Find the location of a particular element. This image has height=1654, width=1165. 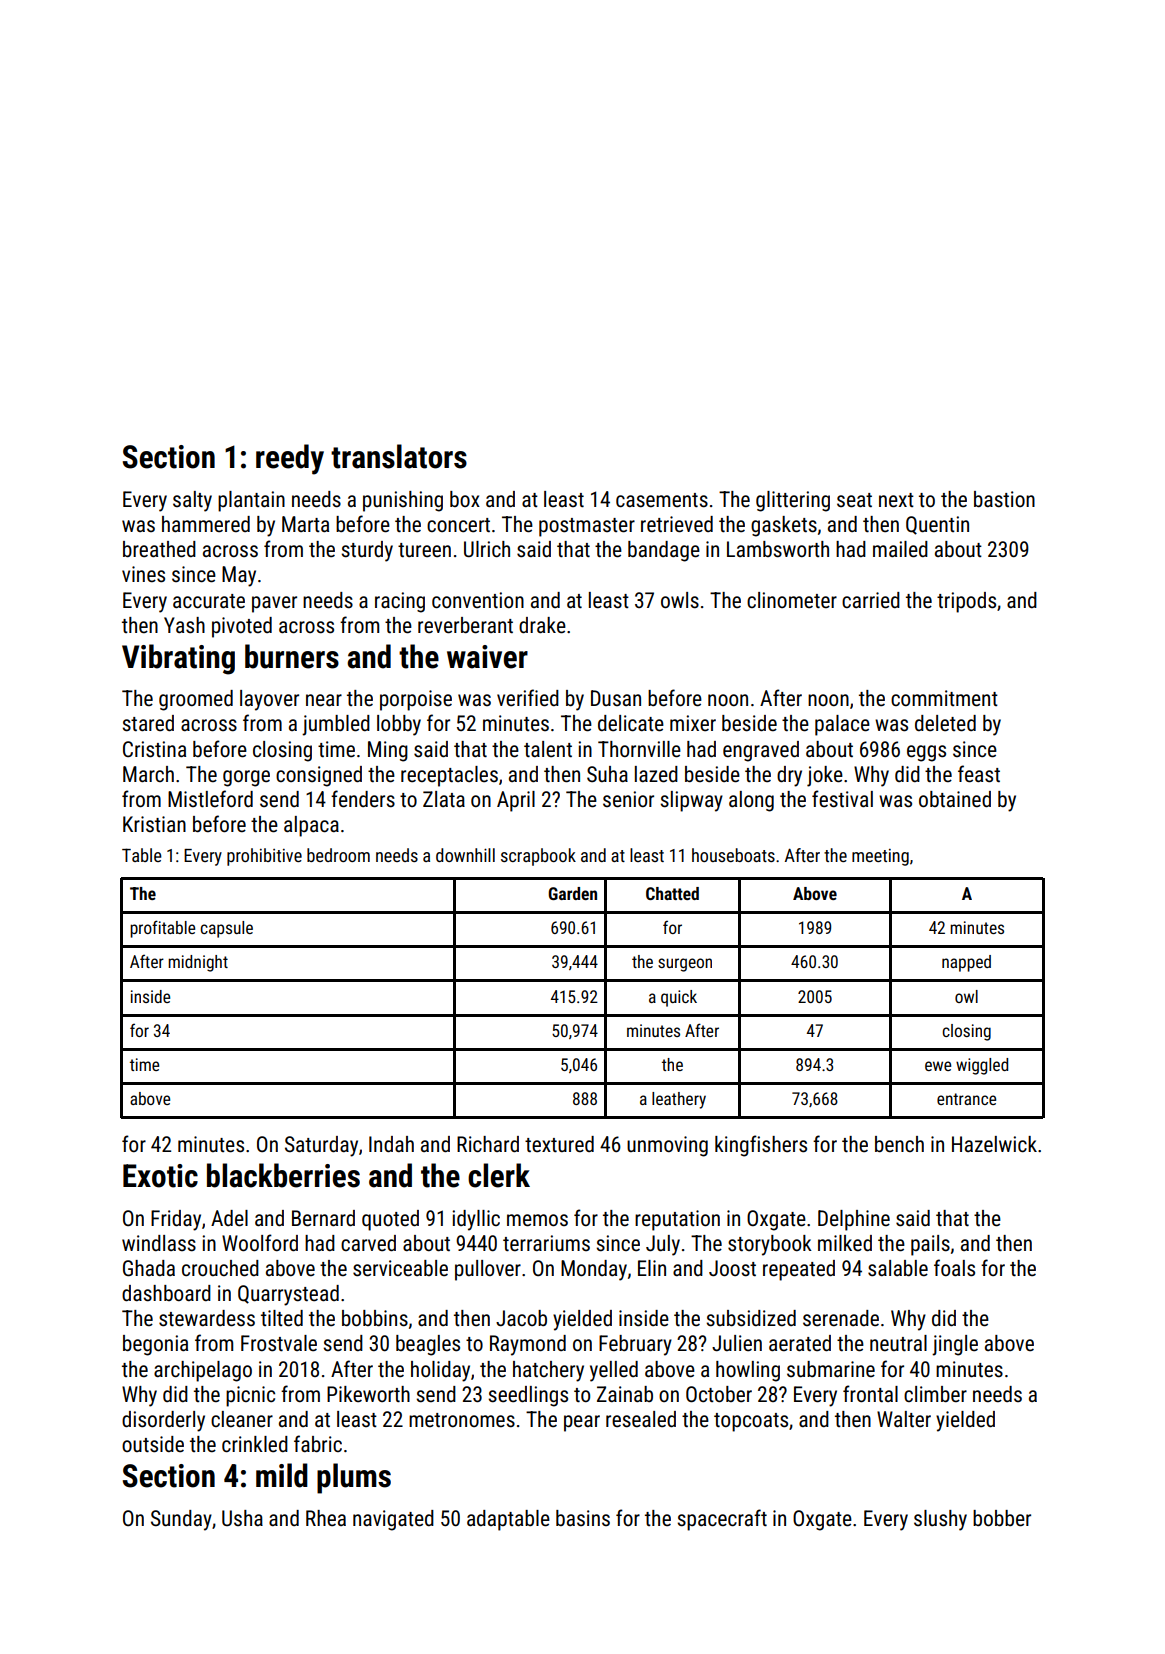

Kristian is located at coordinates (154, 824).
